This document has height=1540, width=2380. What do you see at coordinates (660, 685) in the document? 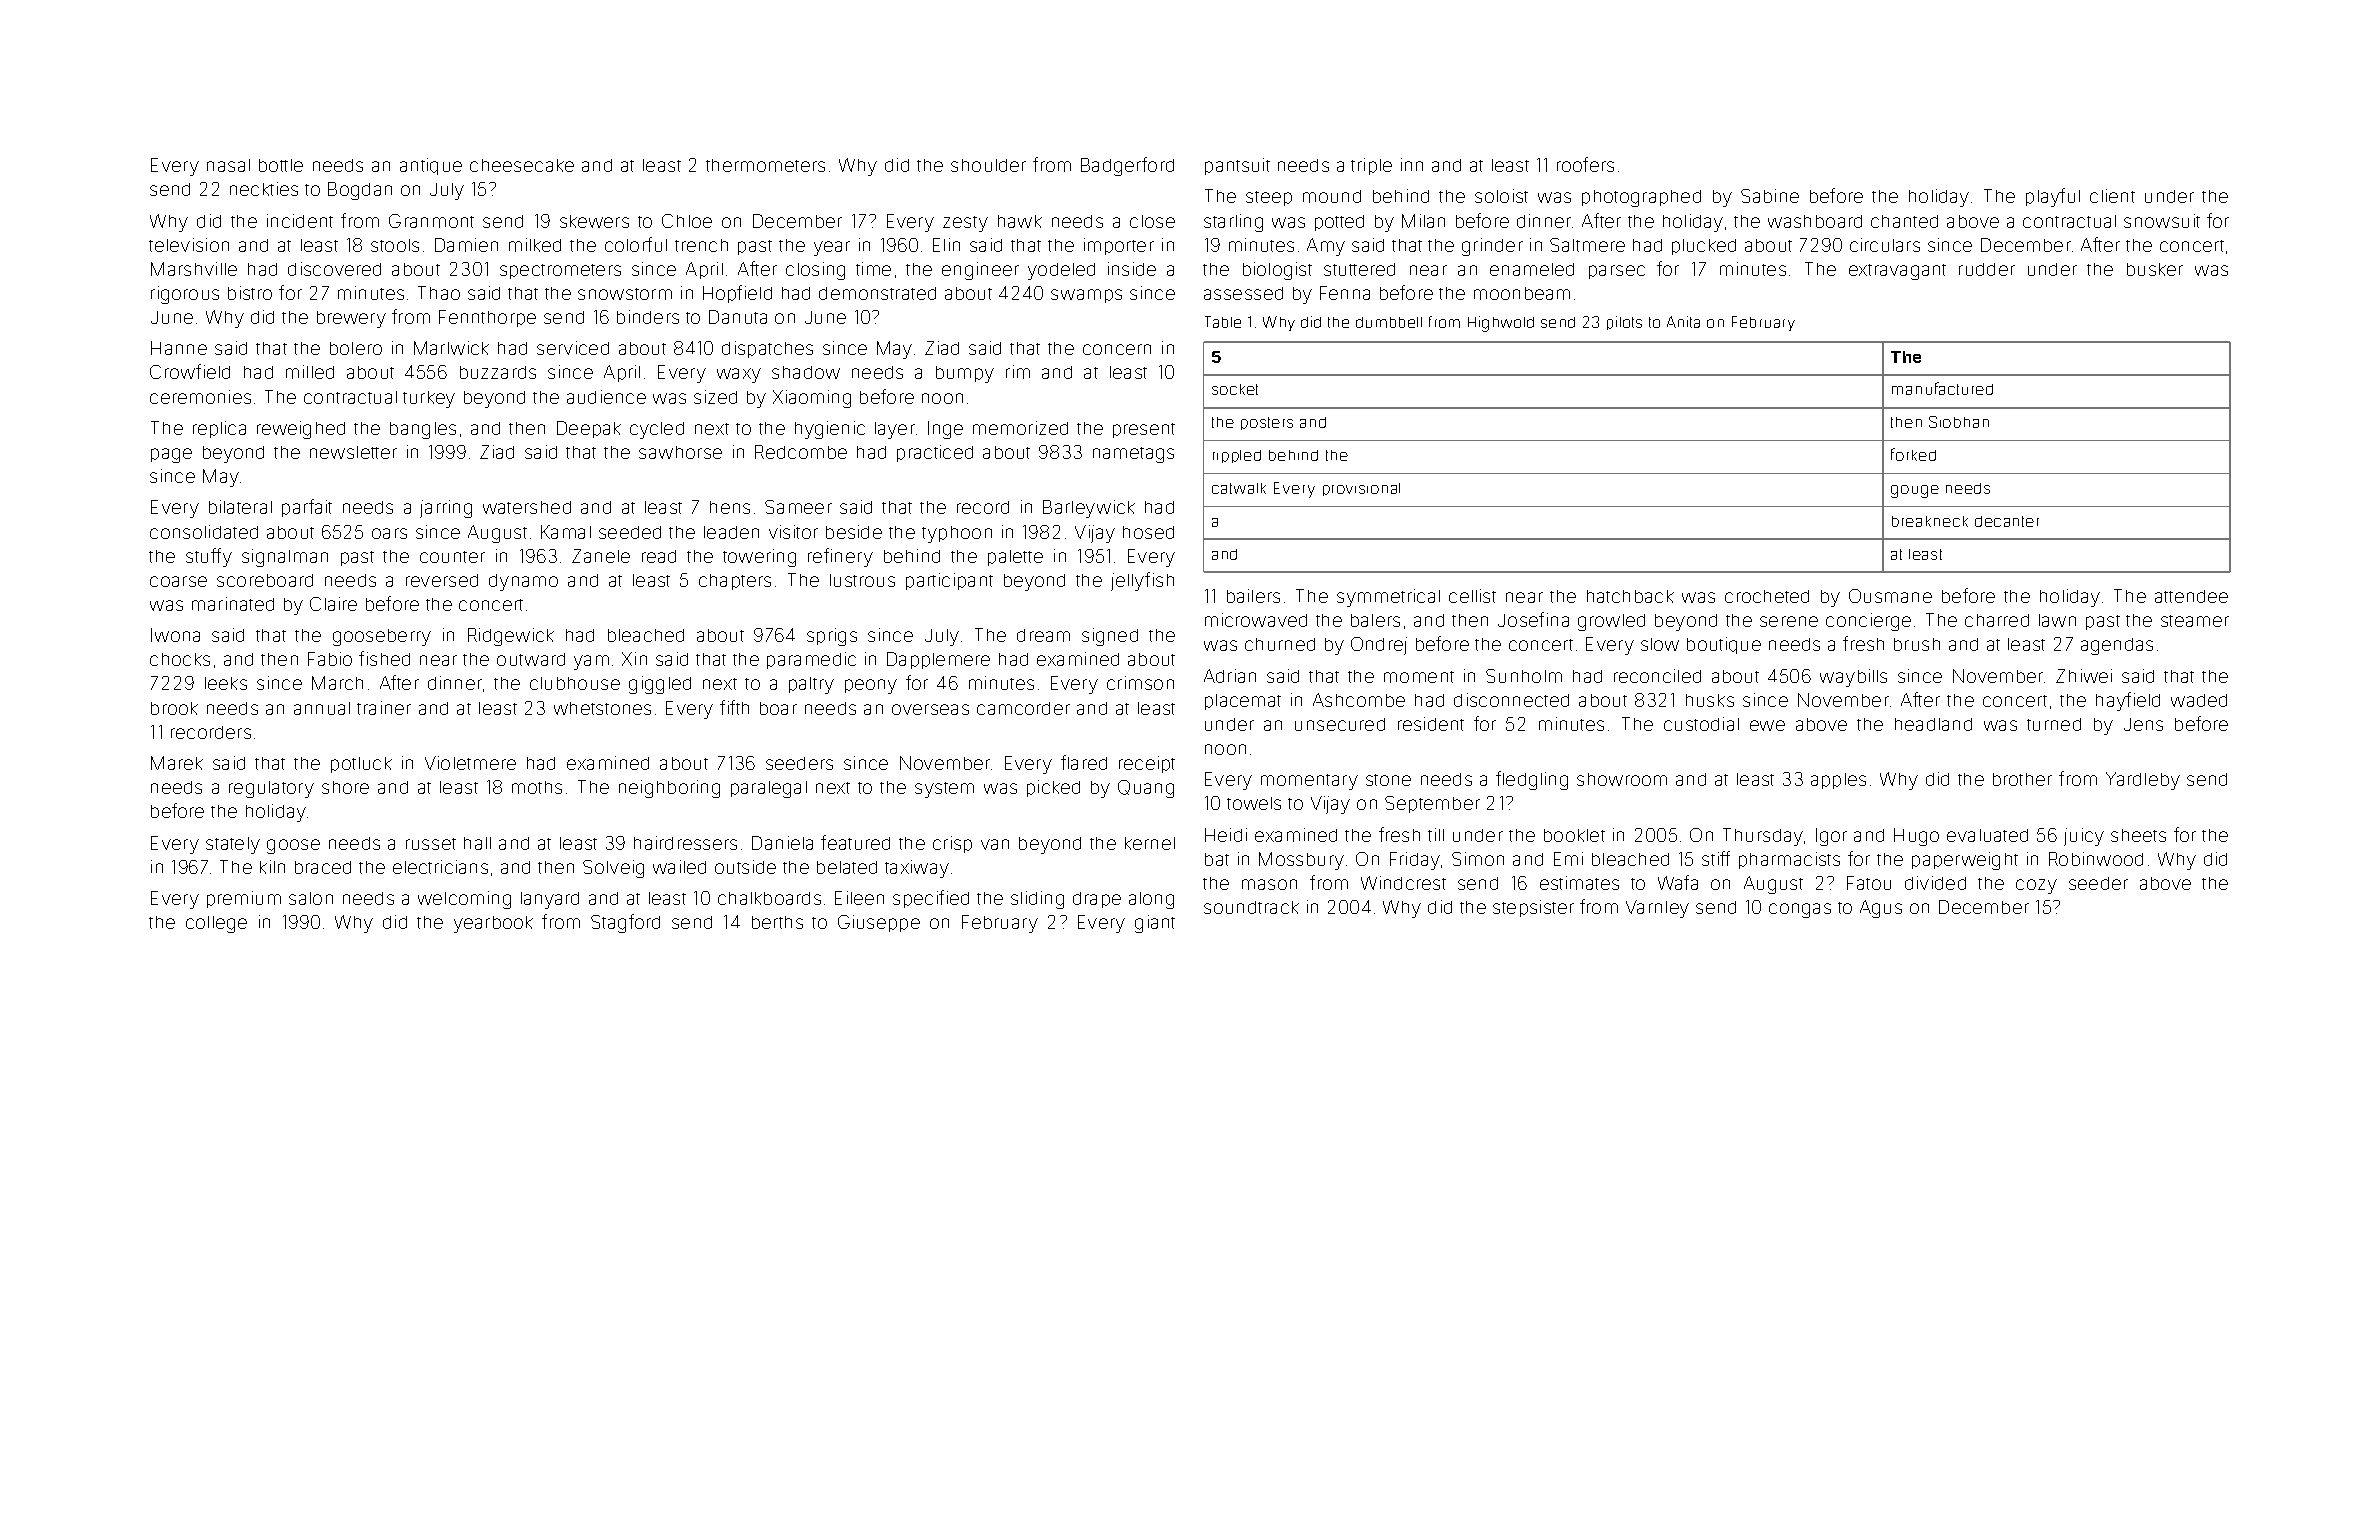
I see `giggled` at bounding box center [660, 685].
